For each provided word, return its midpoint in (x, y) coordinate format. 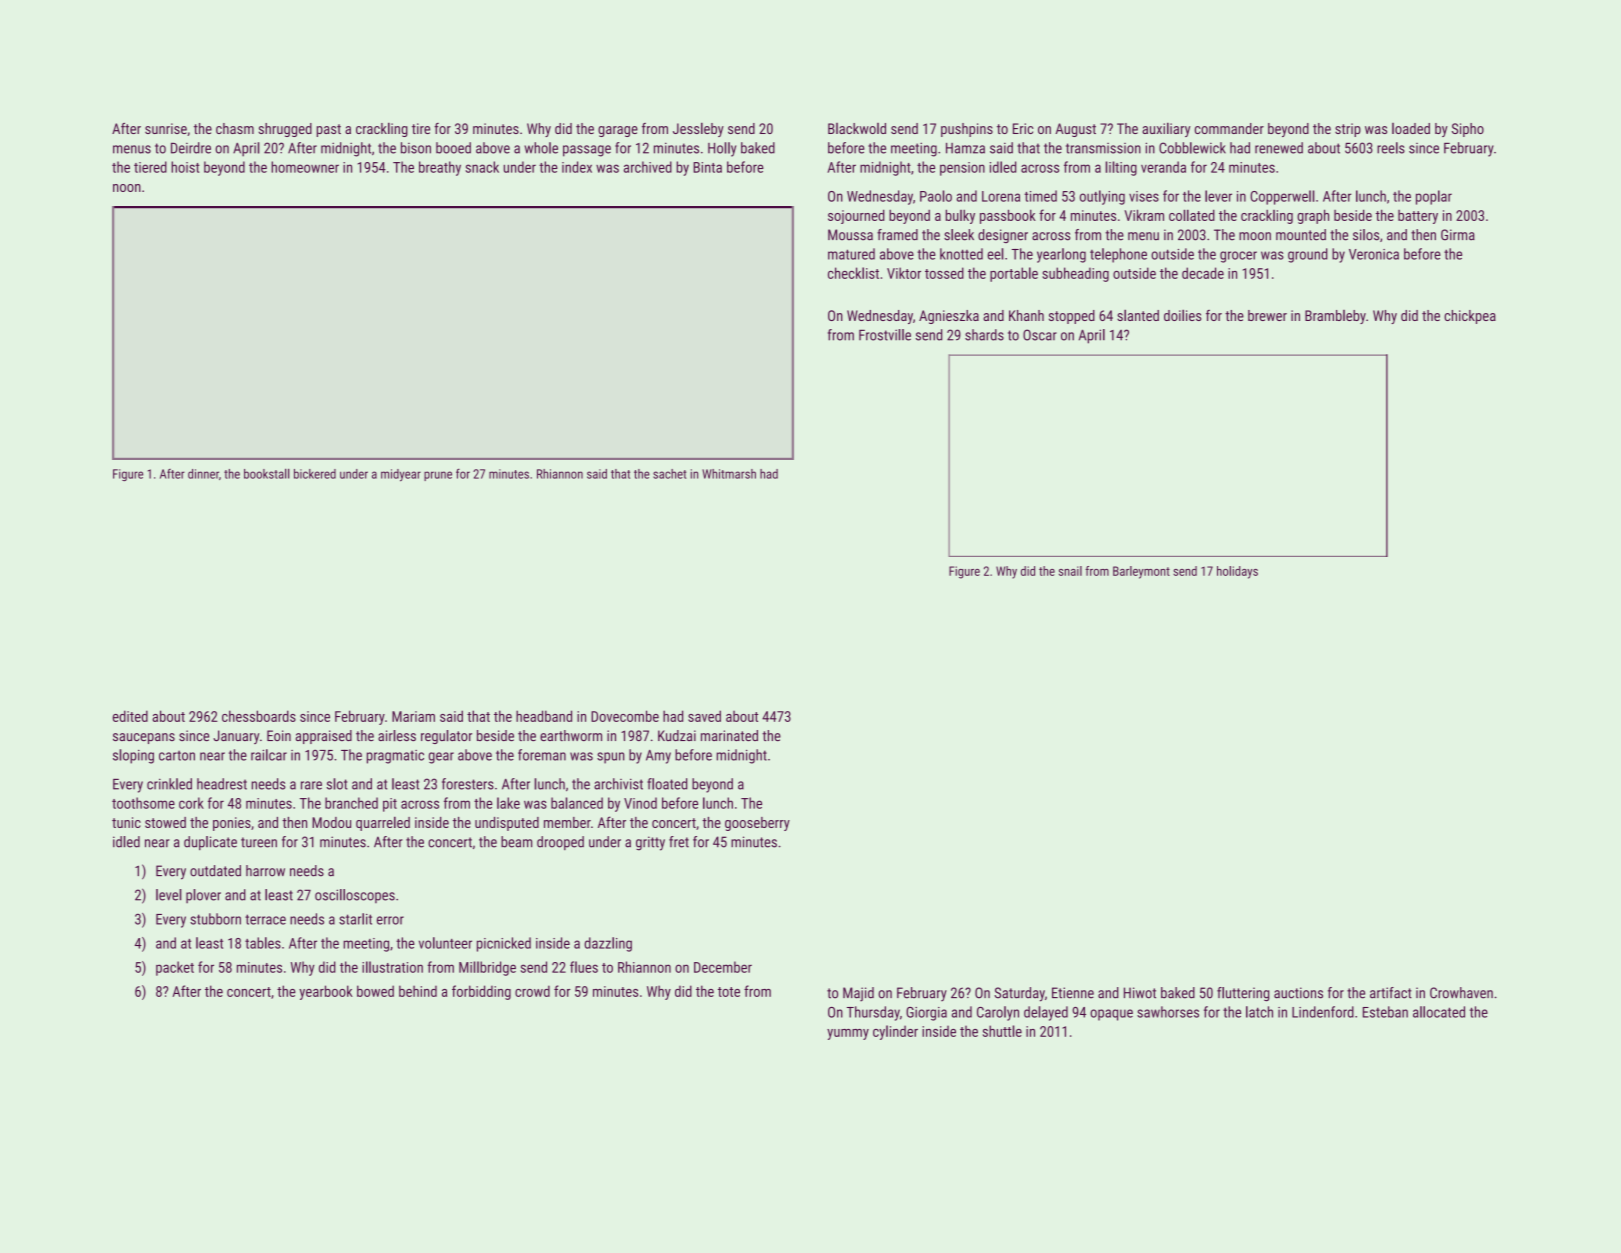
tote (729, 992)
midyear (401, 475)
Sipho (1468, 130)
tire (421, 128)
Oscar (1040, 335)
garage (618, 131)
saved (704, 716)
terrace (265, 919)
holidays (1237, 572)
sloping (133, 756)
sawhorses (1168, 1012)
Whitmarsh (729, 474)
